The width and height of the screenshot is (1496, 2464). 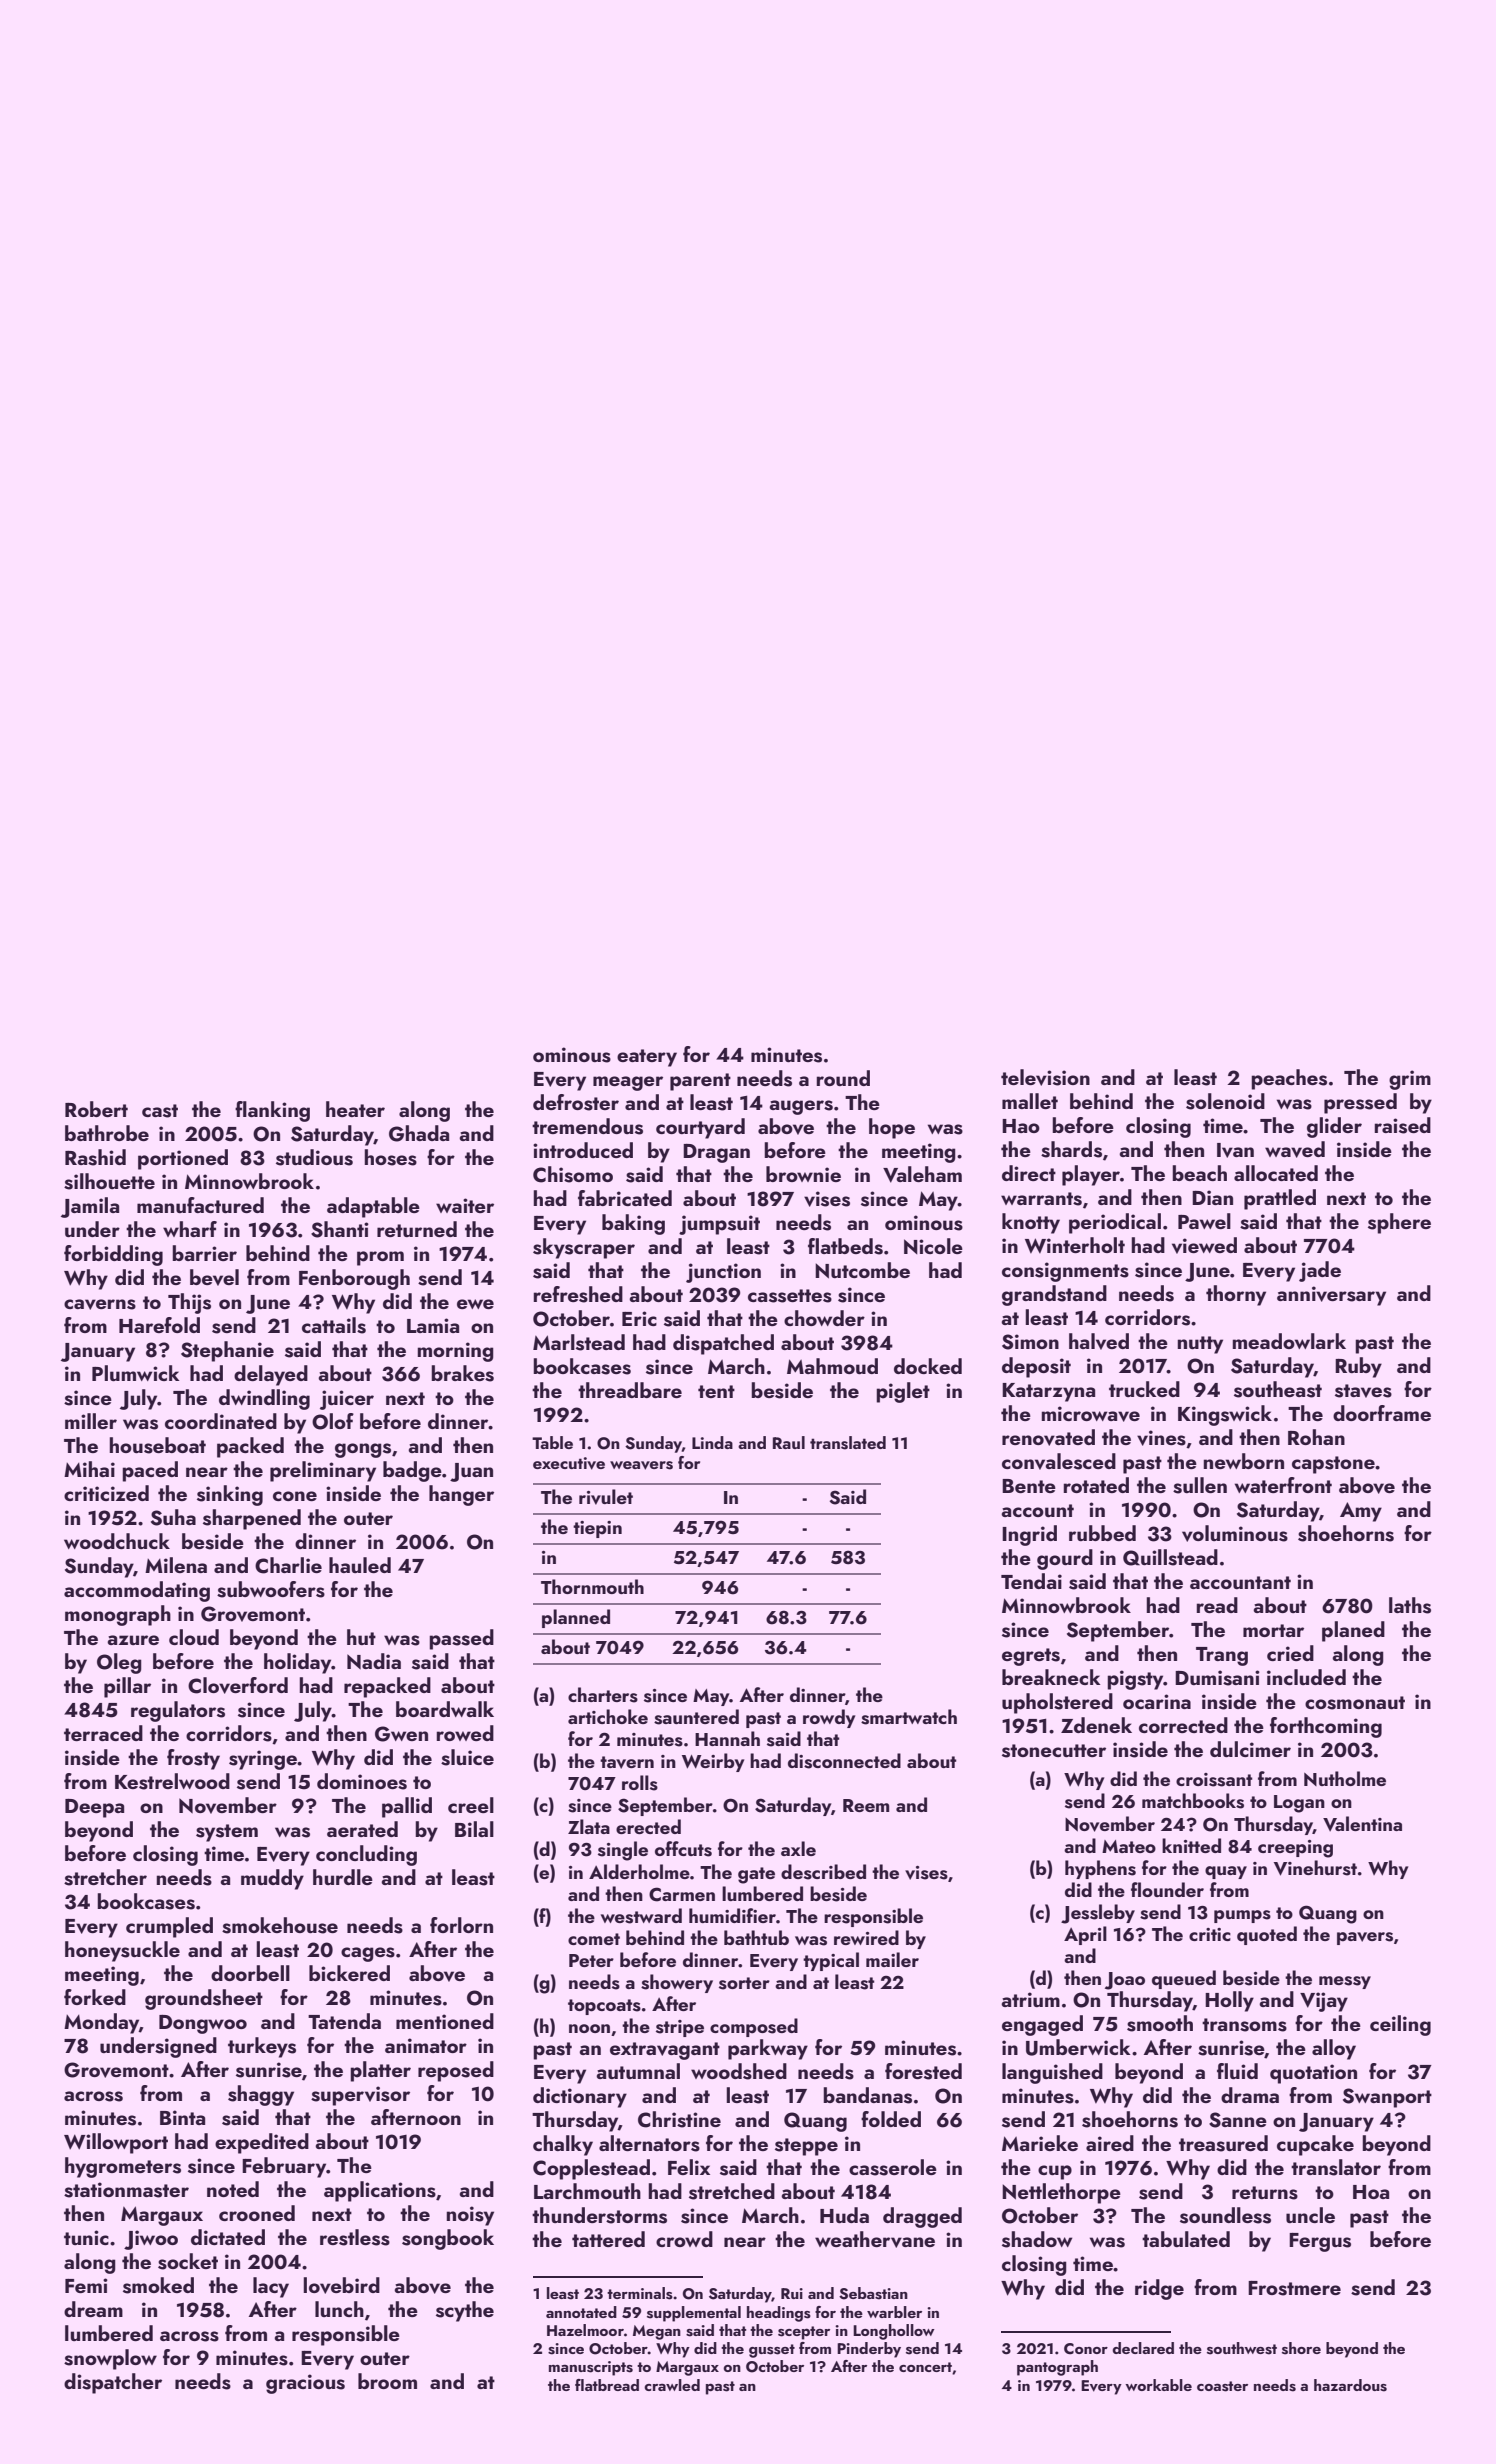 What do you see at coordinates (1159, 2289) in the screenshot?
I see `ridge` at bounding box center [1159, 2289].
